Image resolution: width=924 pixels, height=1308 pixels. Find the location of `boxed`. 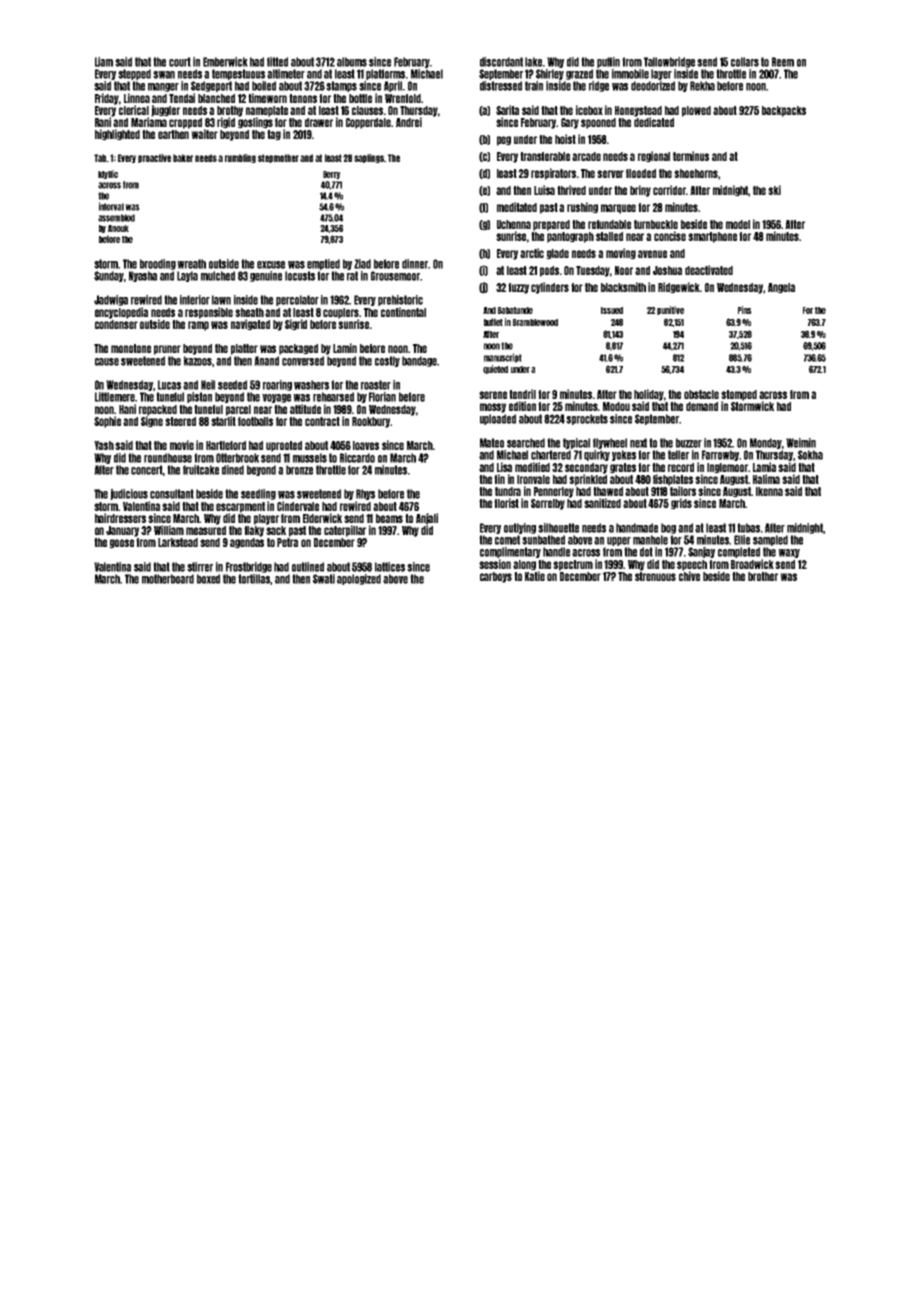

boxed is located at coordinates (208, 579).
